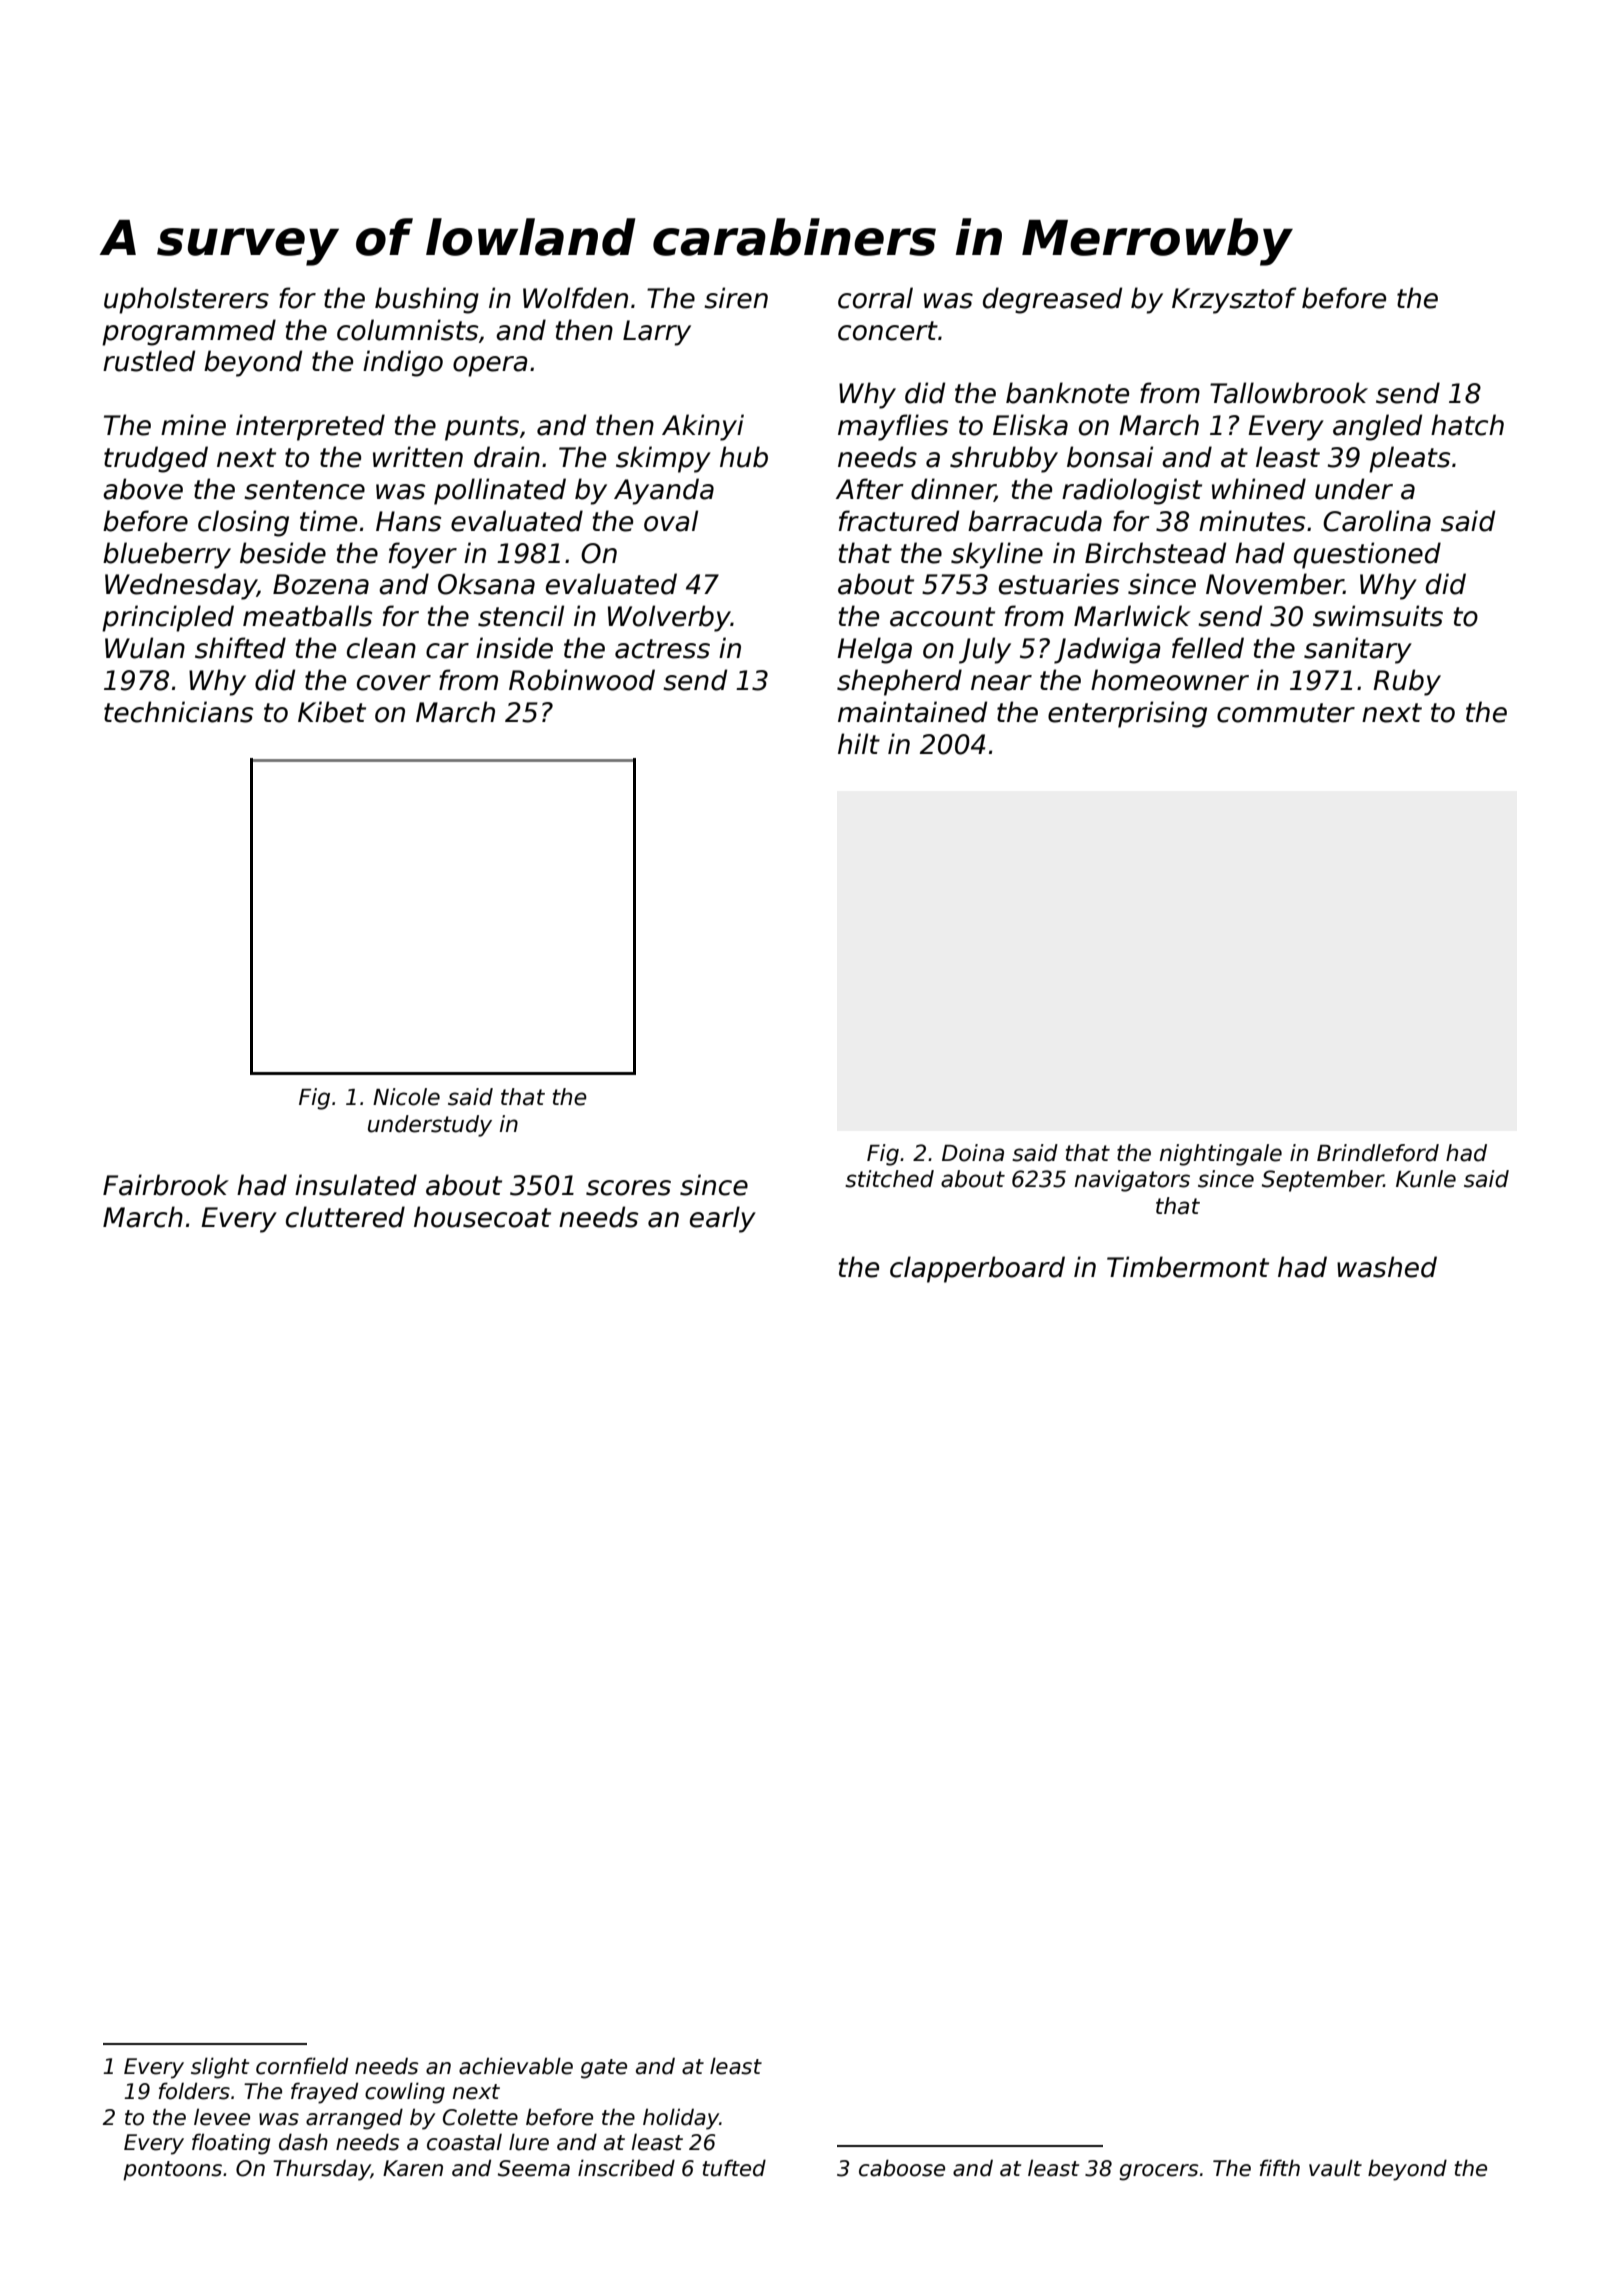 The height and width of the image is (2292, 1620). What do you see at coordinates (736, 298) in the image?
I see `siren` at bounding box center [736, 298].
